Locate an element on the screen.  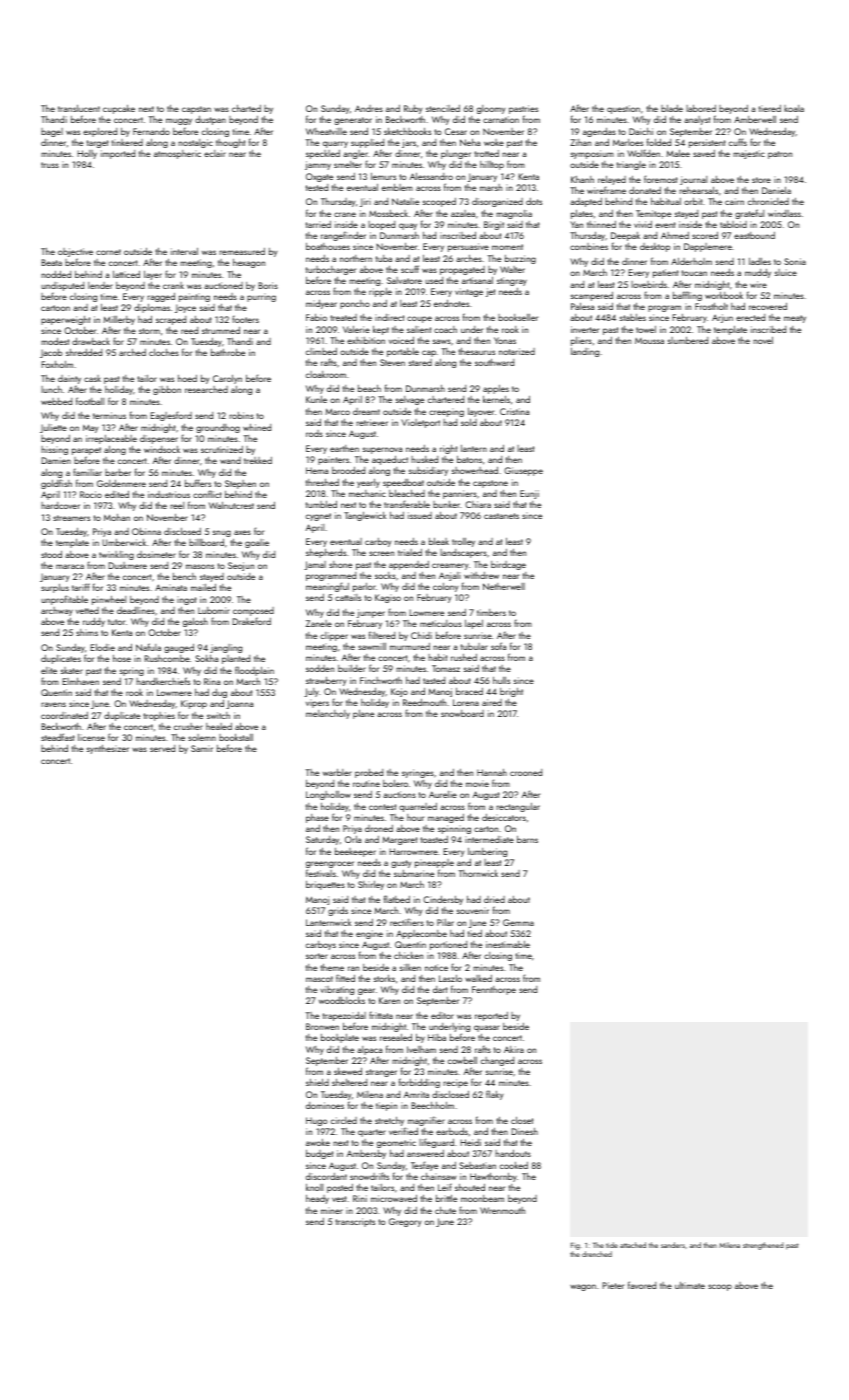
heady is located at coordinates (317, 1199).
